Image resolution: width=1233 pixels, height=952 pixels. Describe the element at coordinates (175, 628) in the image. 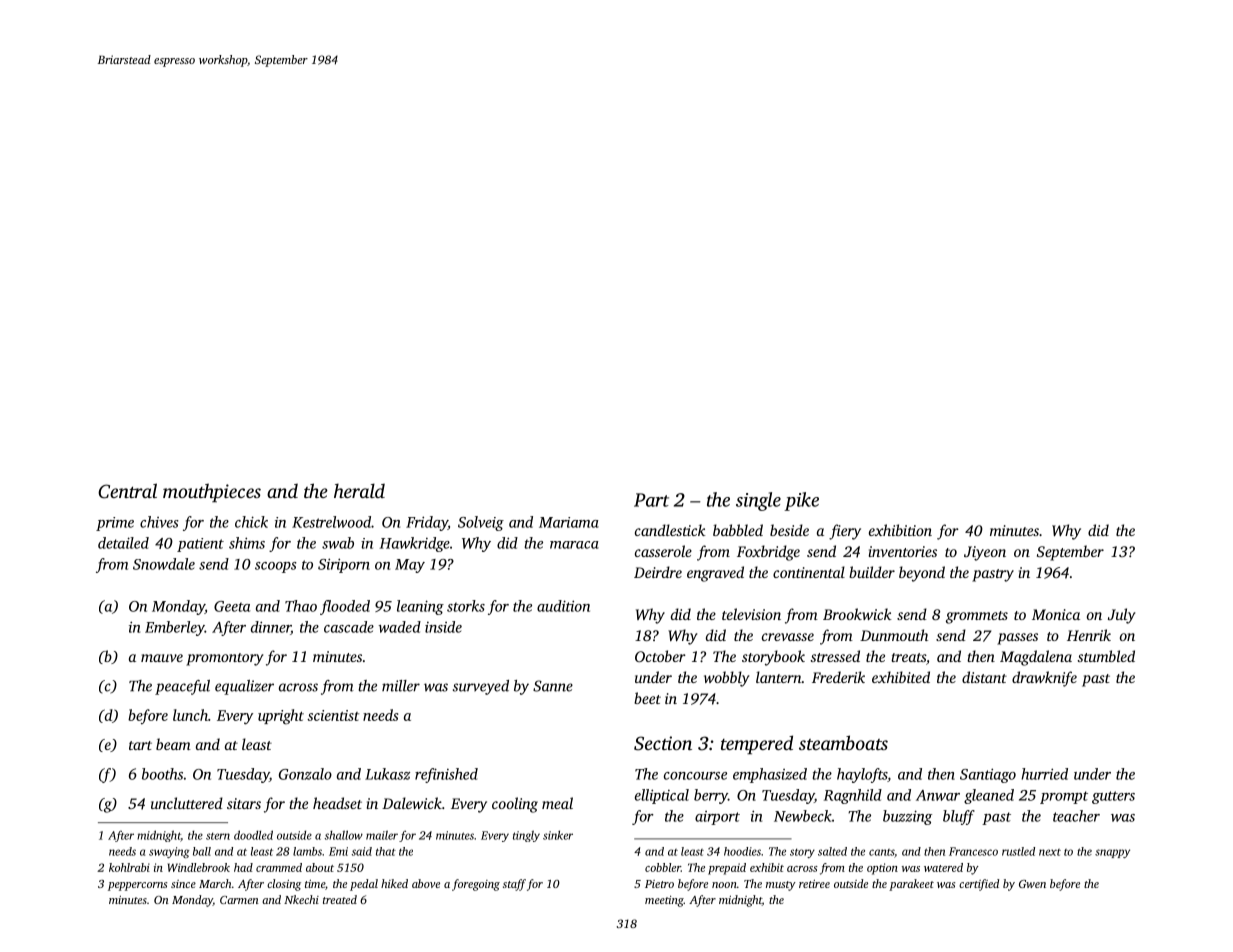

I see `Emberley` at that location.
